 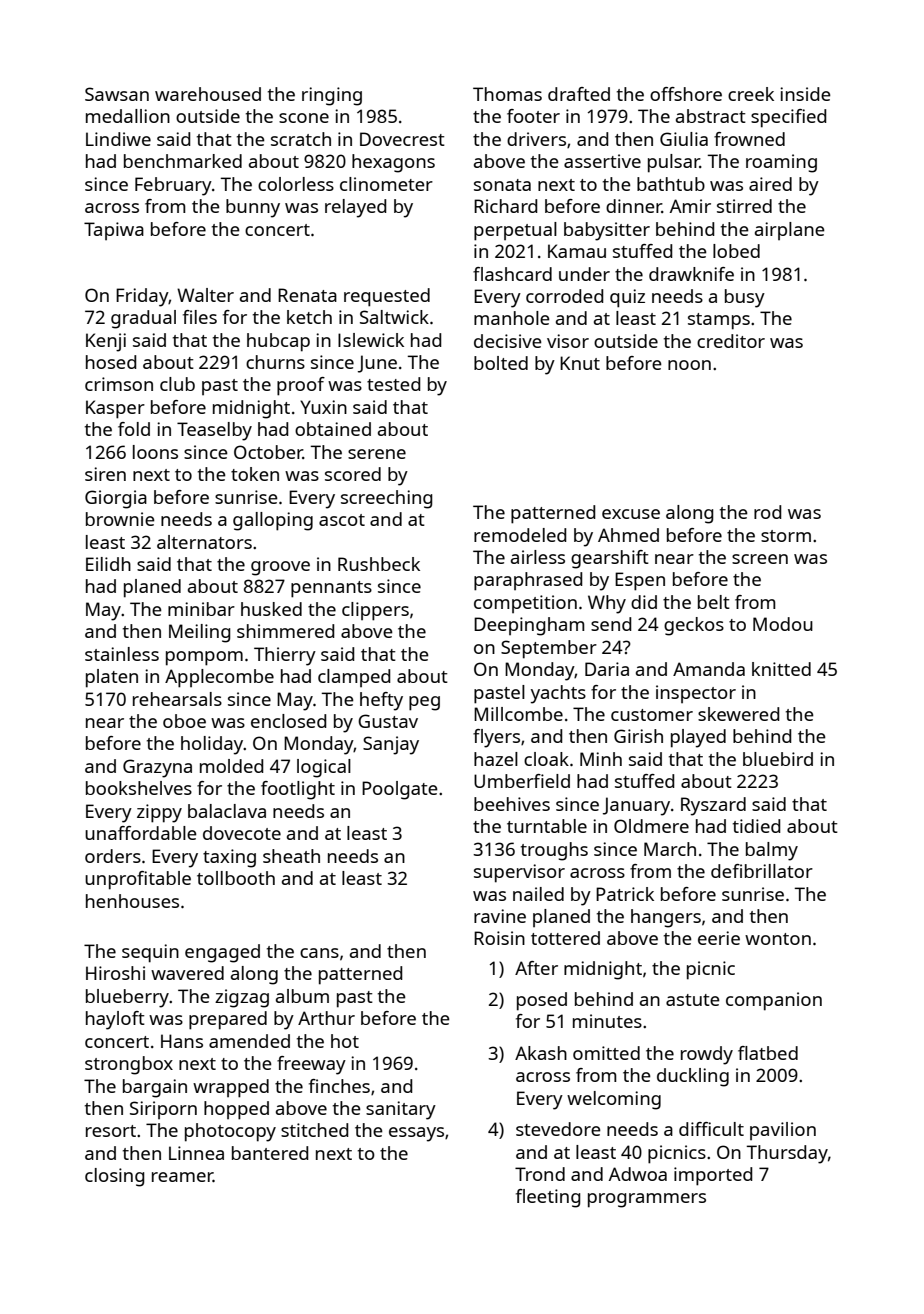 What do you see at coordinates (112, 678) in the screenshot?
I see `platen` at bounding box center [112, 678].
